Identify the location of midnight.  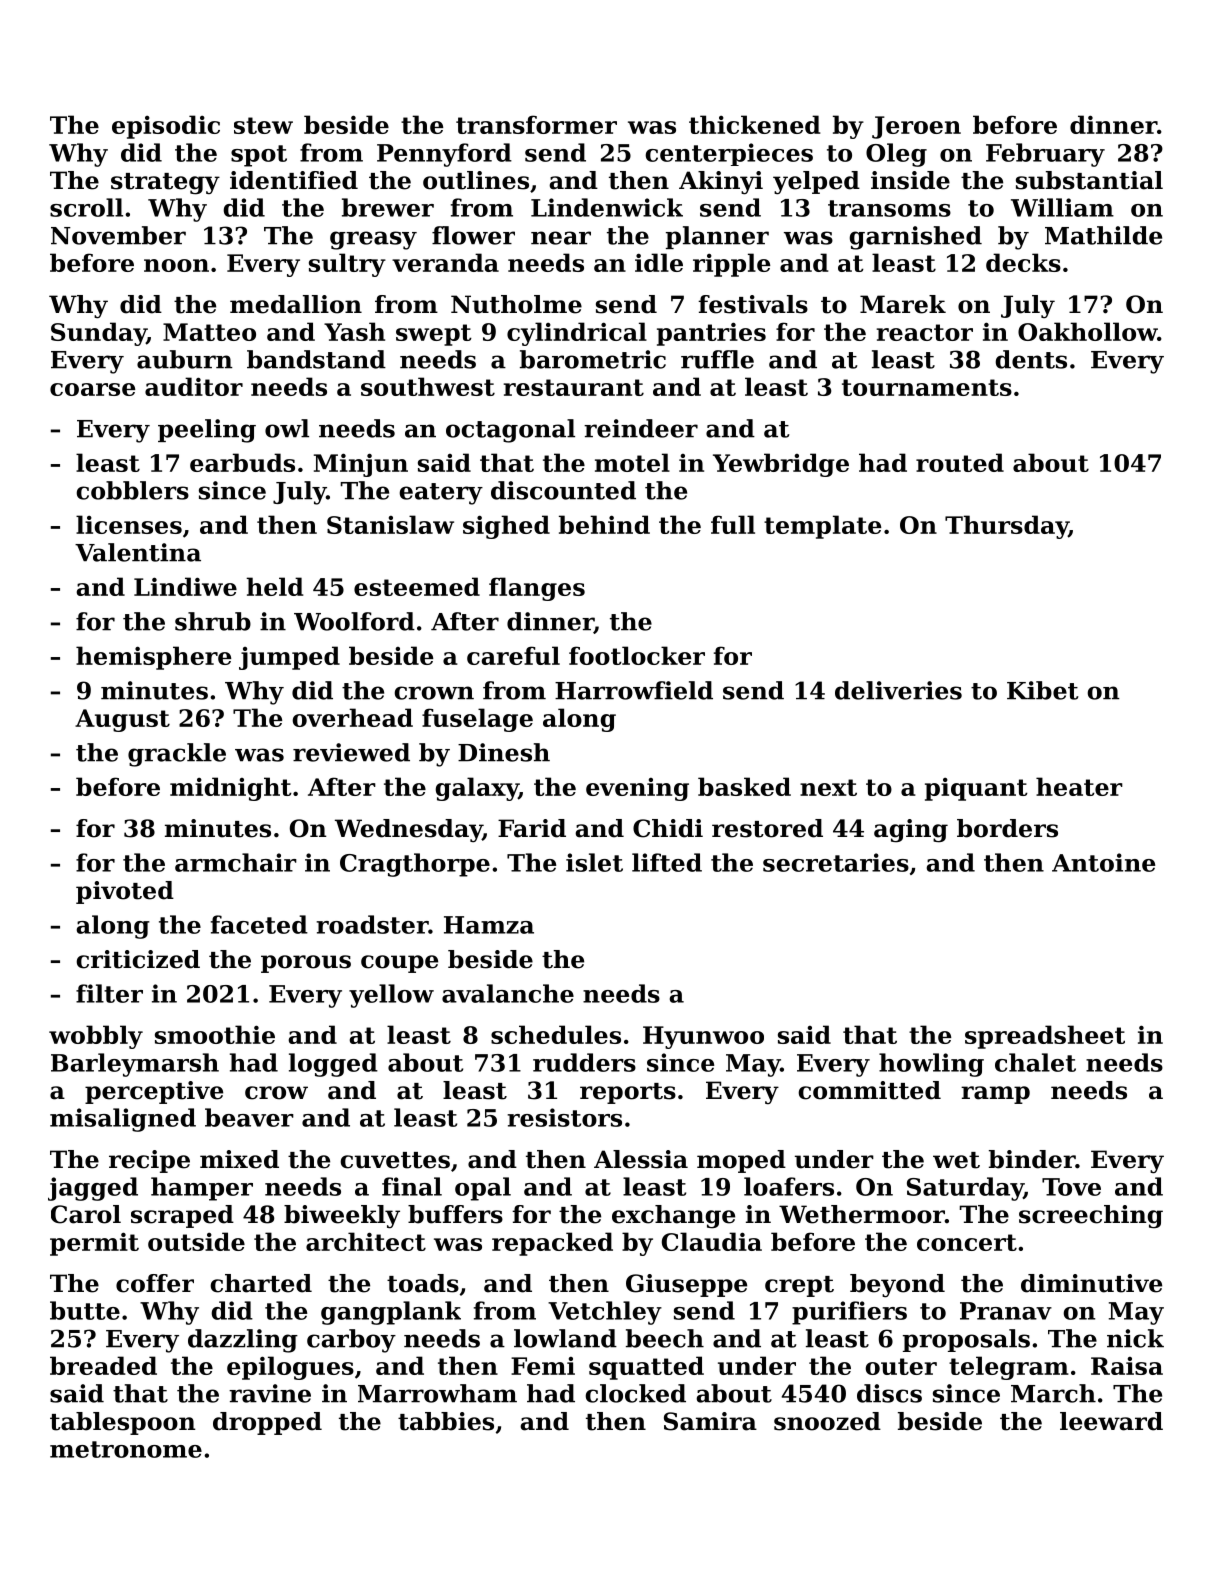
(231, 789).
